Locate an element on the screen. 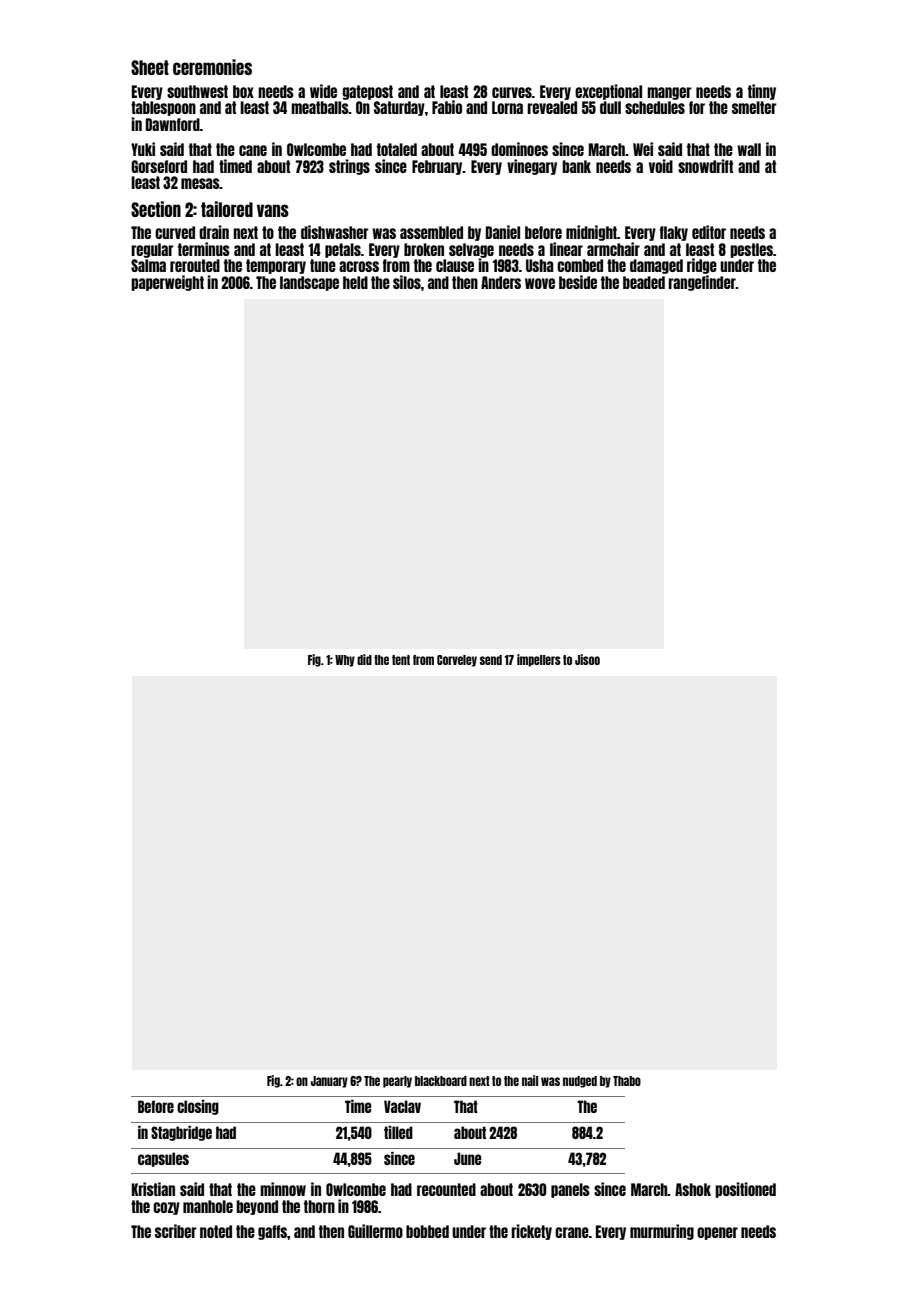 Image resolution: width=908 pixels, height=1316 pixels. Salma is located at coordinates (148, 265).
